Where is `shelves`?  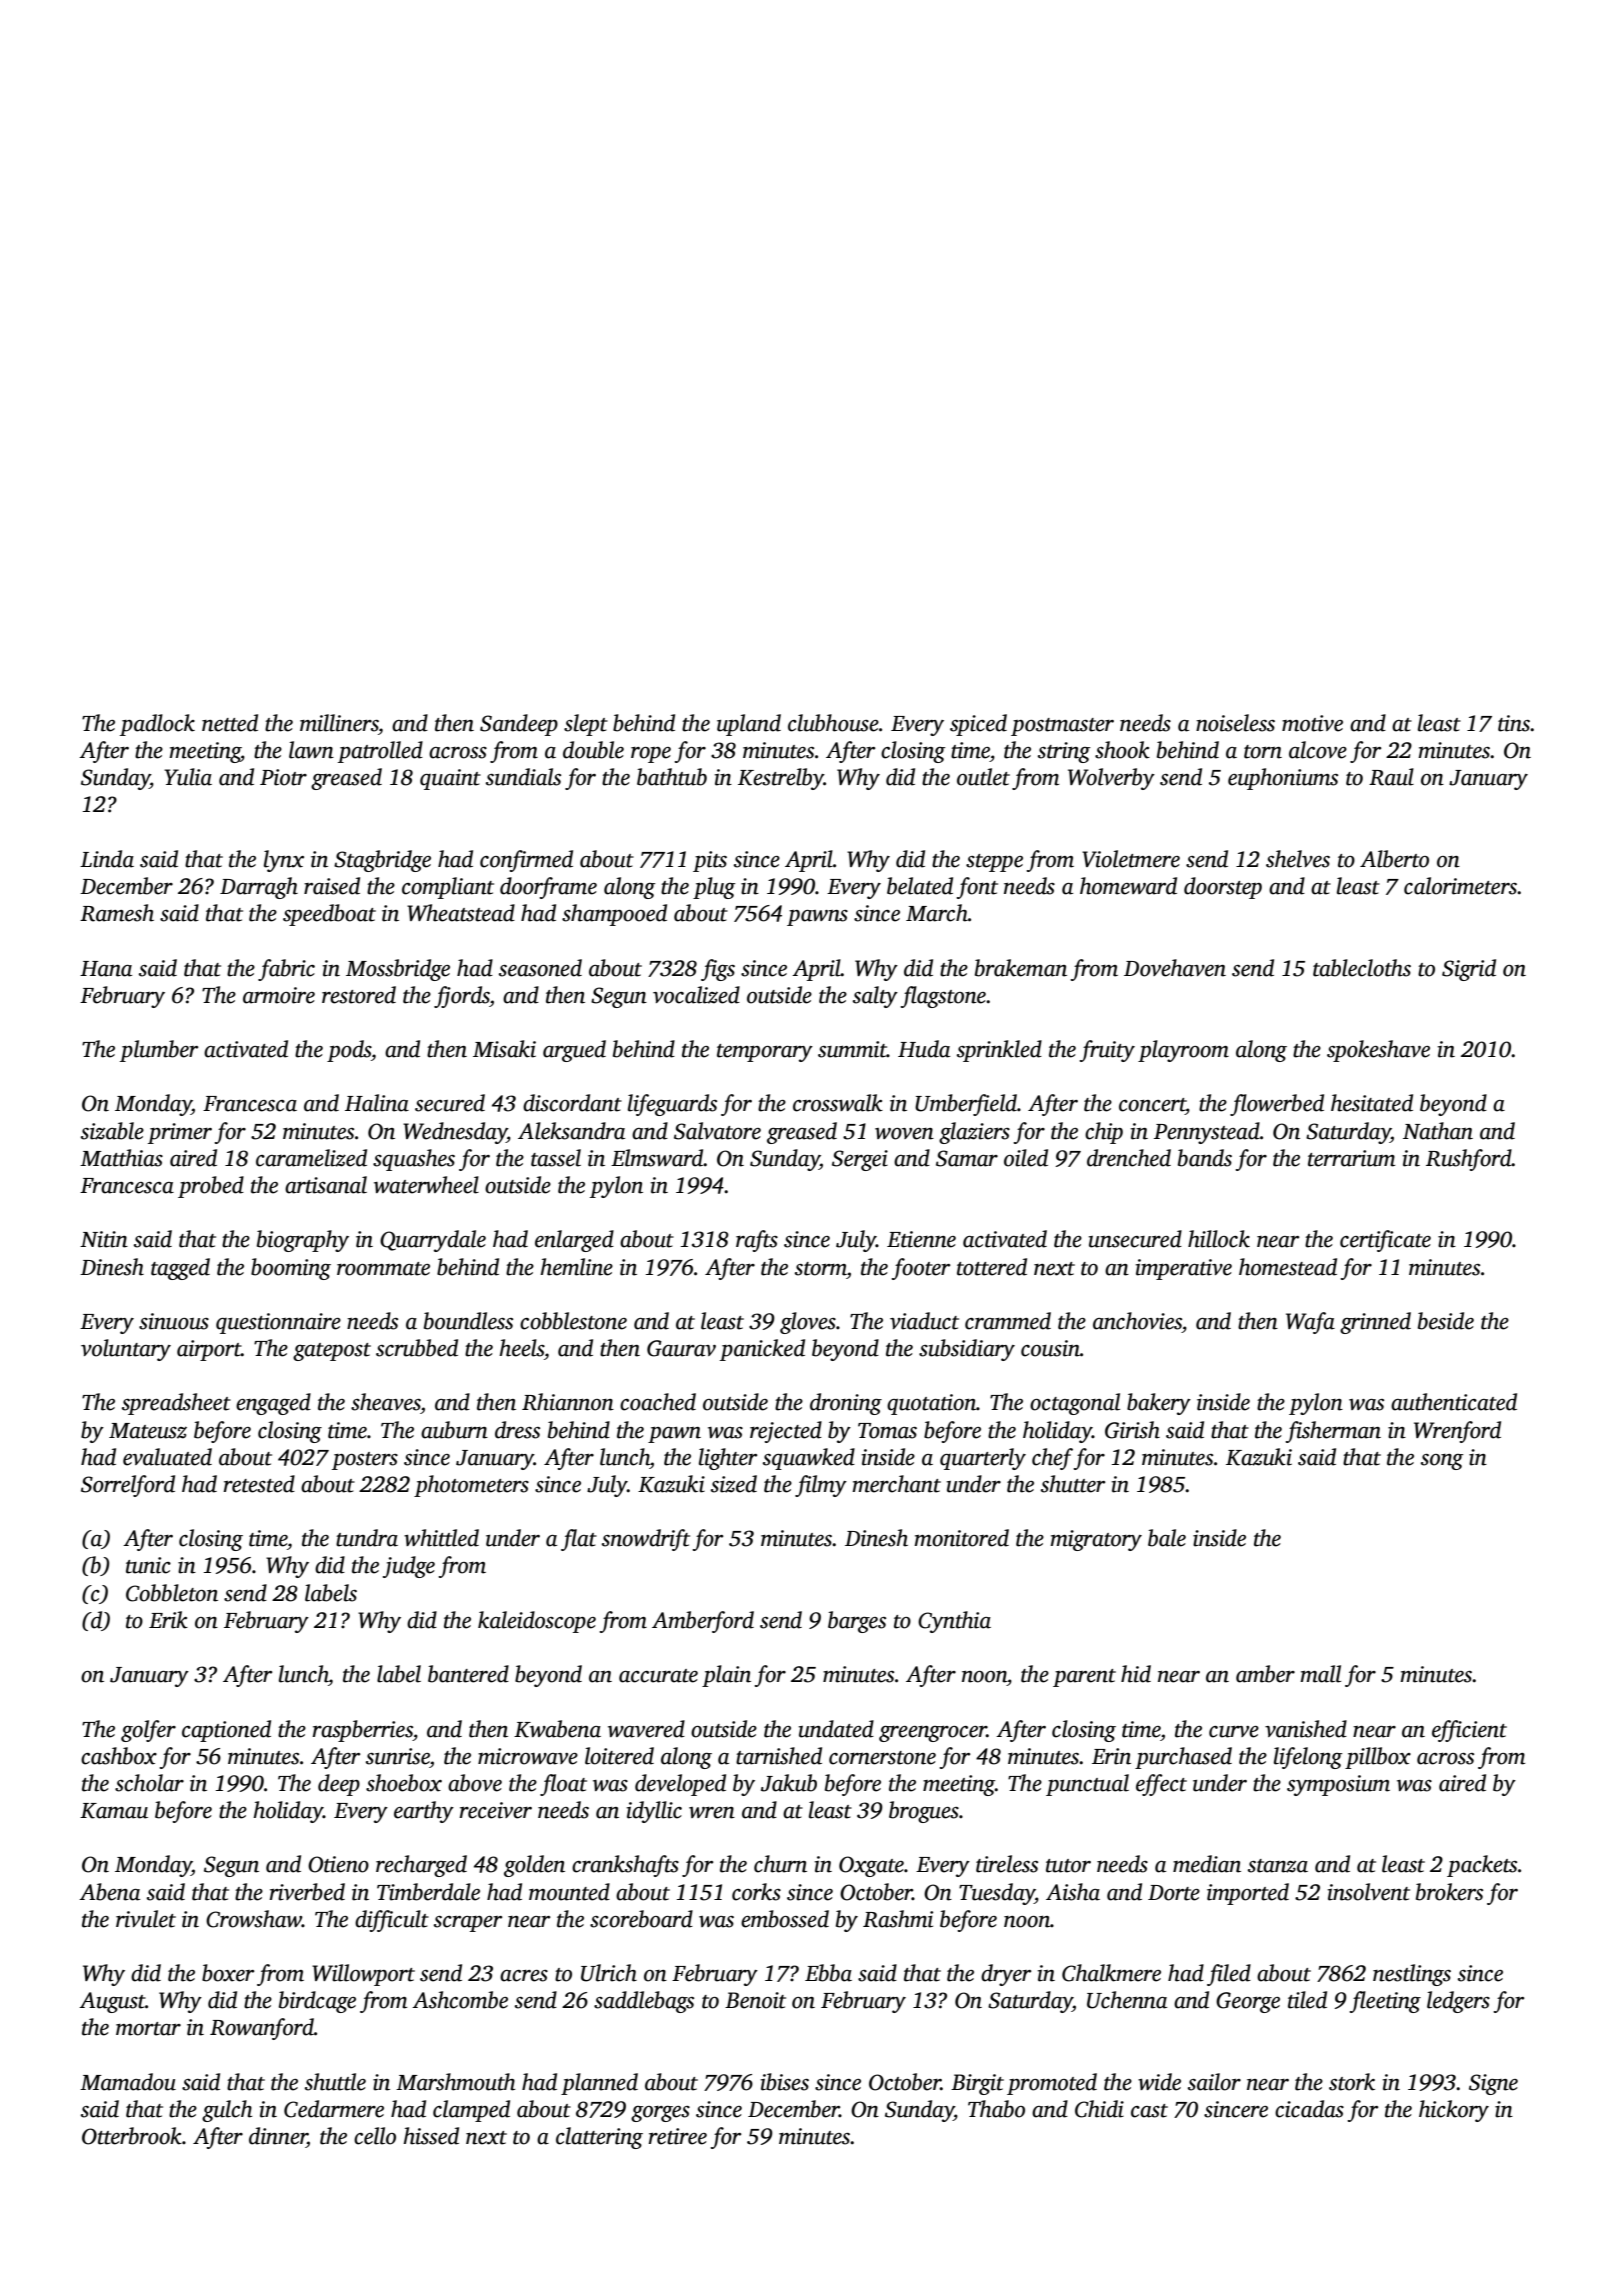 shelves is located at coordinates (1298, 859).
